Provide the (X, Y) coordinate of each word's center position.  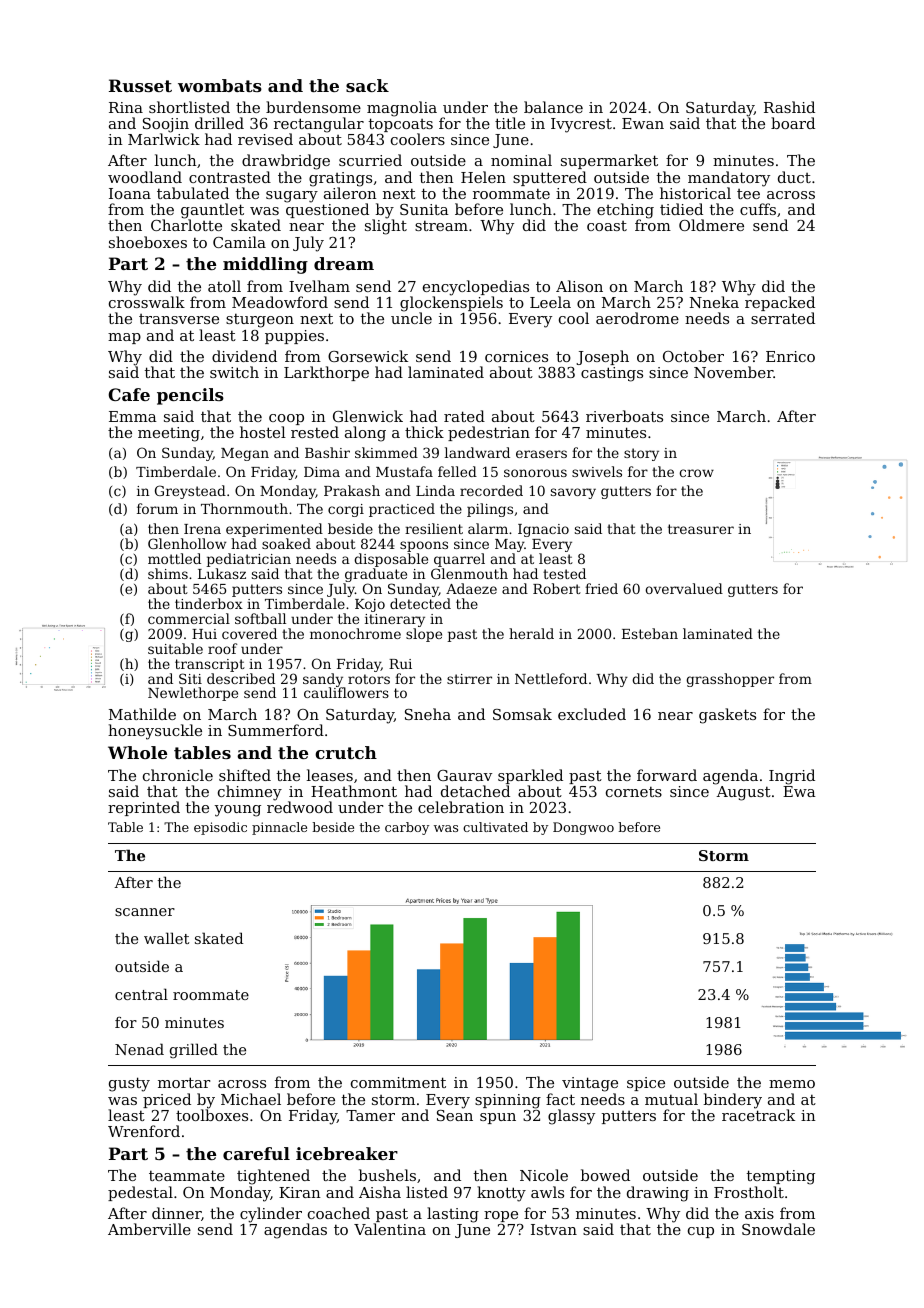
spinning (508, 1101)
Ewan (643, 123)
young (238, 811)
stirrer (469, 679)
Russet (140, 85)
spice (646, 1084)
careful (256, 1153)
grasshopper (730, 680)
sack (367, 85)
